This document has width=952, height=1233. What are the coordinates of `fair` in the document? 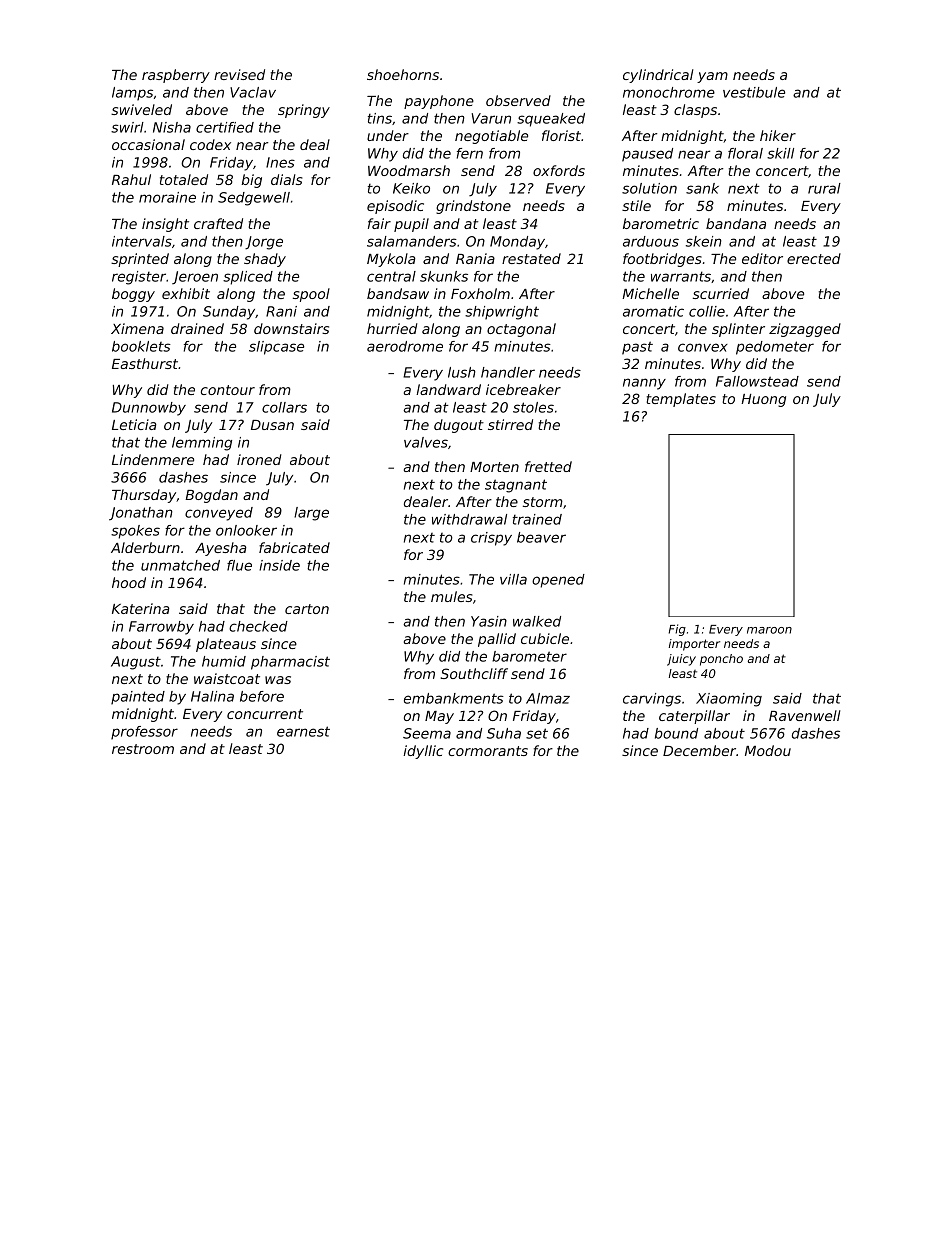 It's located at (379, 223).
